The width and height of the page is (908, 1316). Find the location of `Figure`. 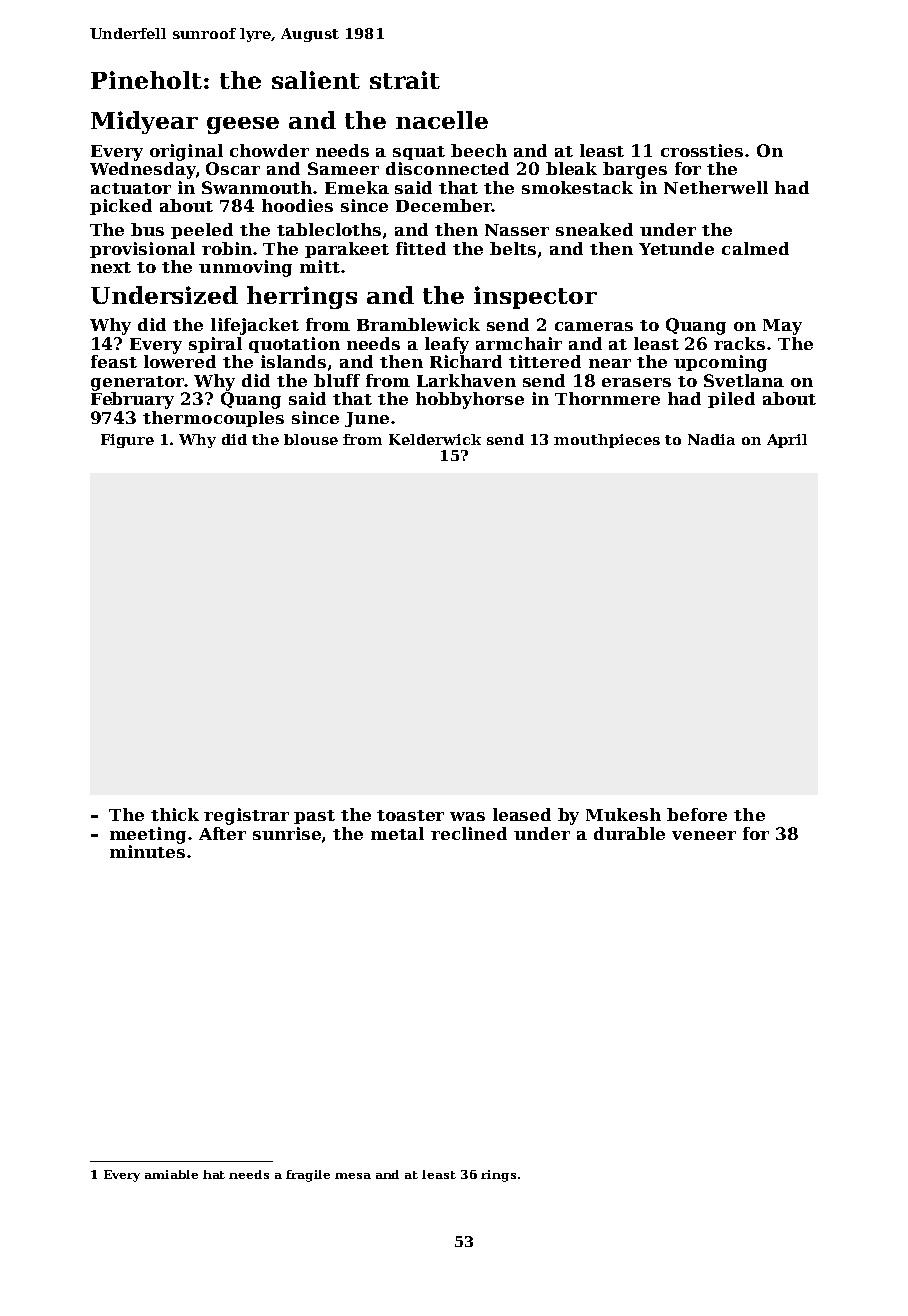

Figure is located at coordinates (127, 441).
